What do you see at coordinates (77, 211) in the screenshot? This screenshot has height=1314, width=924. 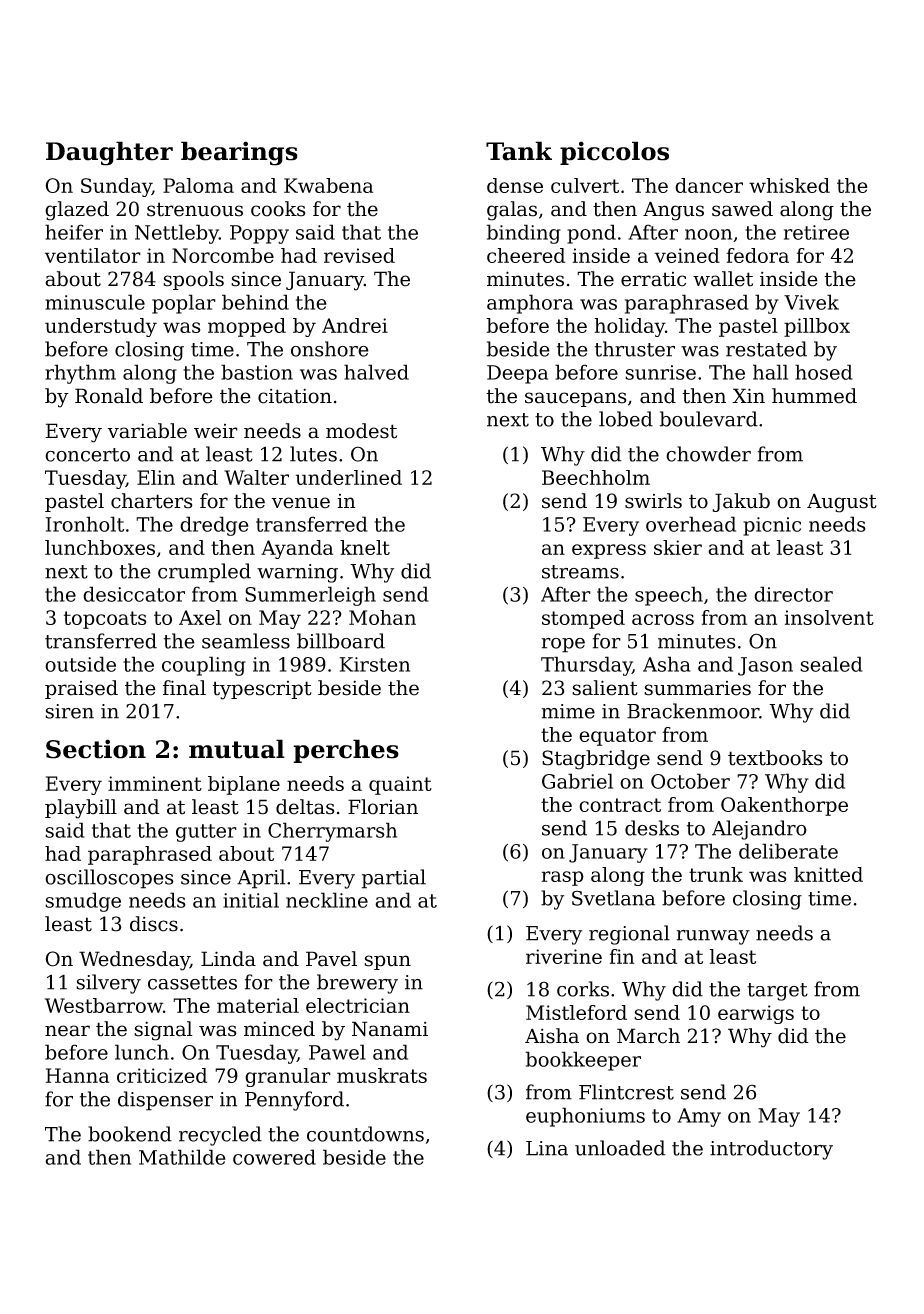 I see `glazed` at bounding box center [77, 211].
